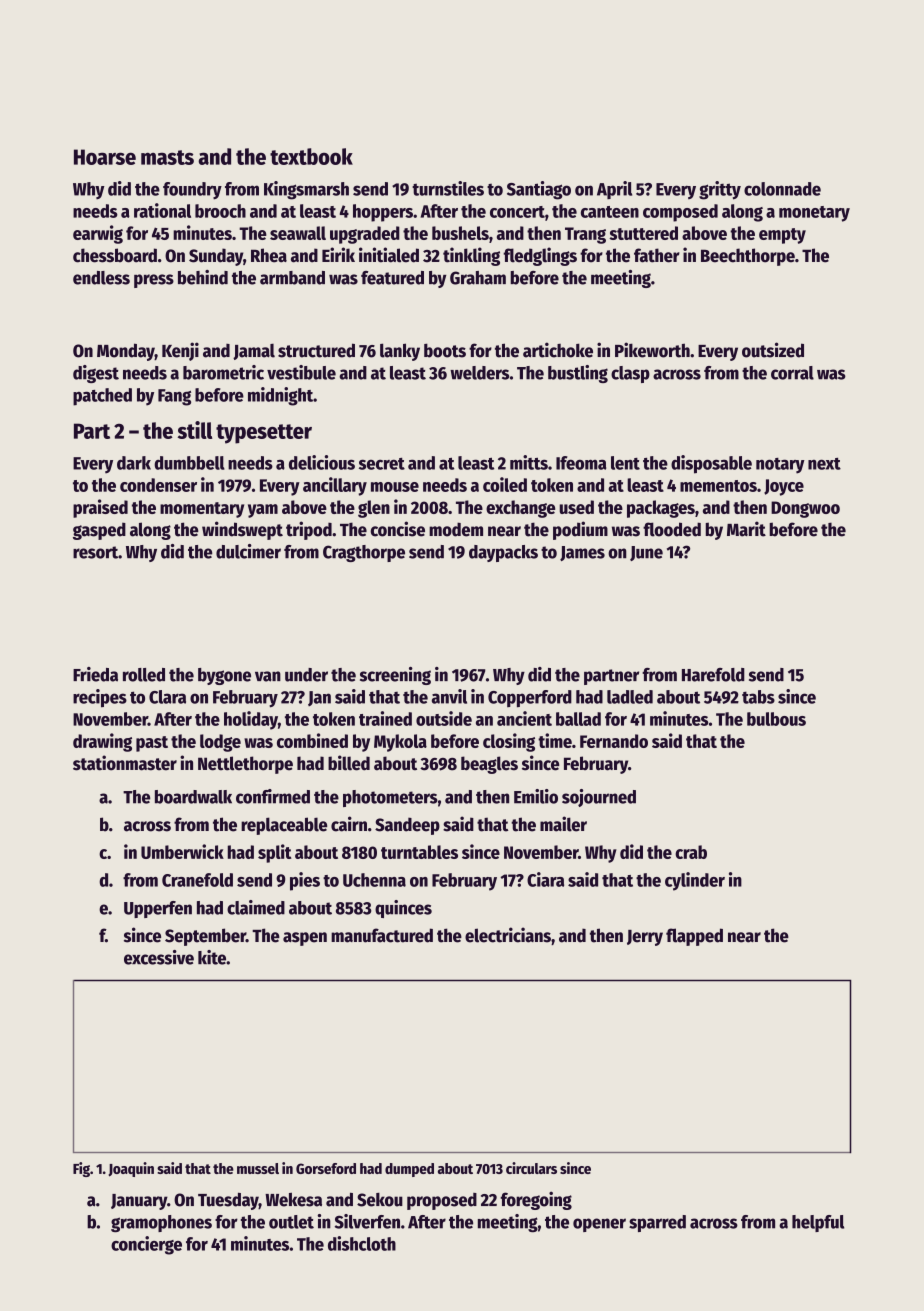 The height and width of the screenshot is (1311, 924). What do you see at coordinates (773, 350) in the screenshot?
I see `outsized` at bounding box center [773, 350].
